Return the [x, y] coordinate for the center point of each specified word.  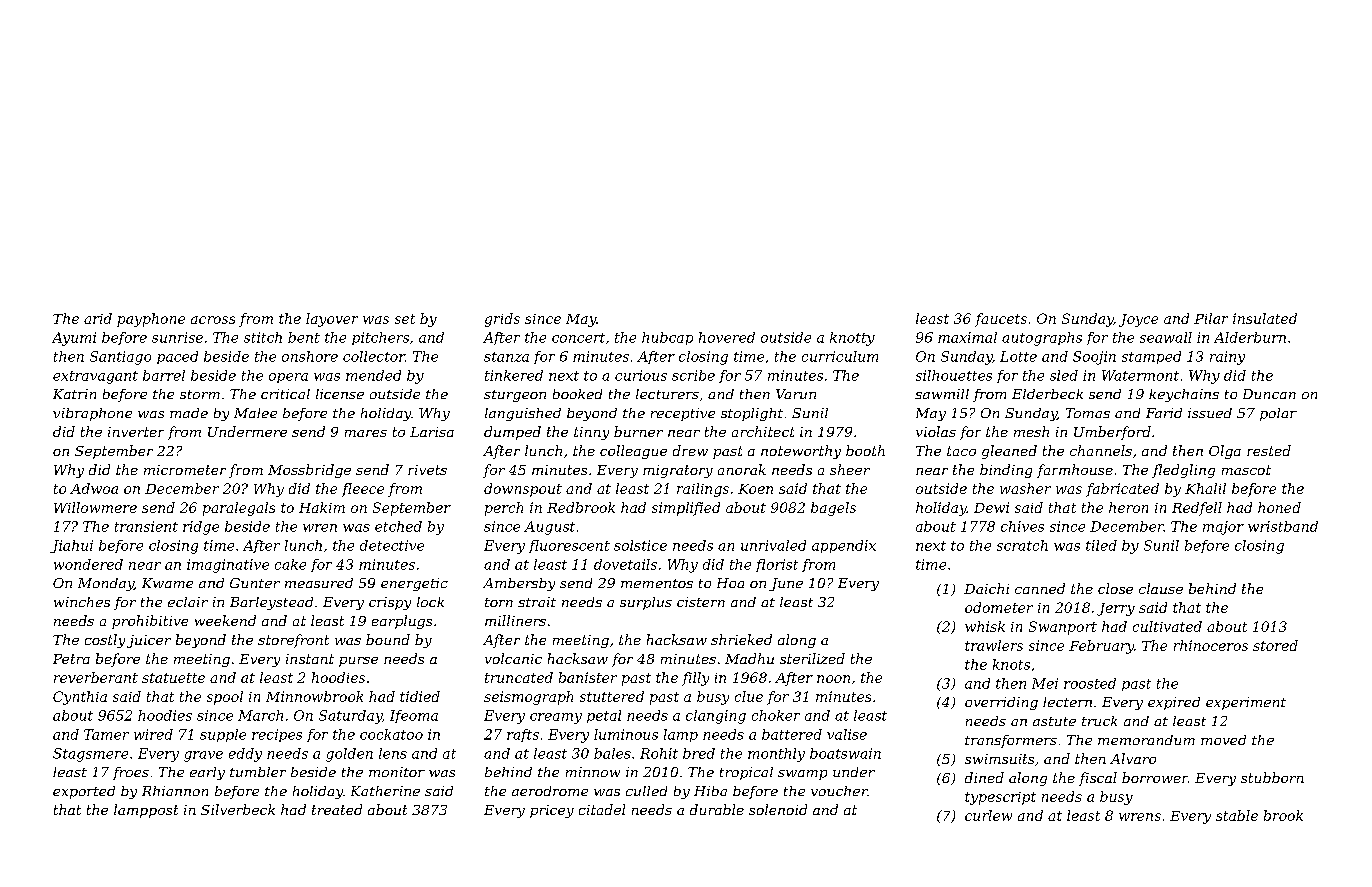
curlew [988, 815]
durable [717, 809]
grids [502, 320]
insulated [1265, 318]
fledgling [1183, 471]
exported [84, 792]
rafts [523, 735]
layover [332, 320]
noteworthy [801, 452]
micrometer [185, 470]
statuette [173, 678]
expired [1174, 703]
